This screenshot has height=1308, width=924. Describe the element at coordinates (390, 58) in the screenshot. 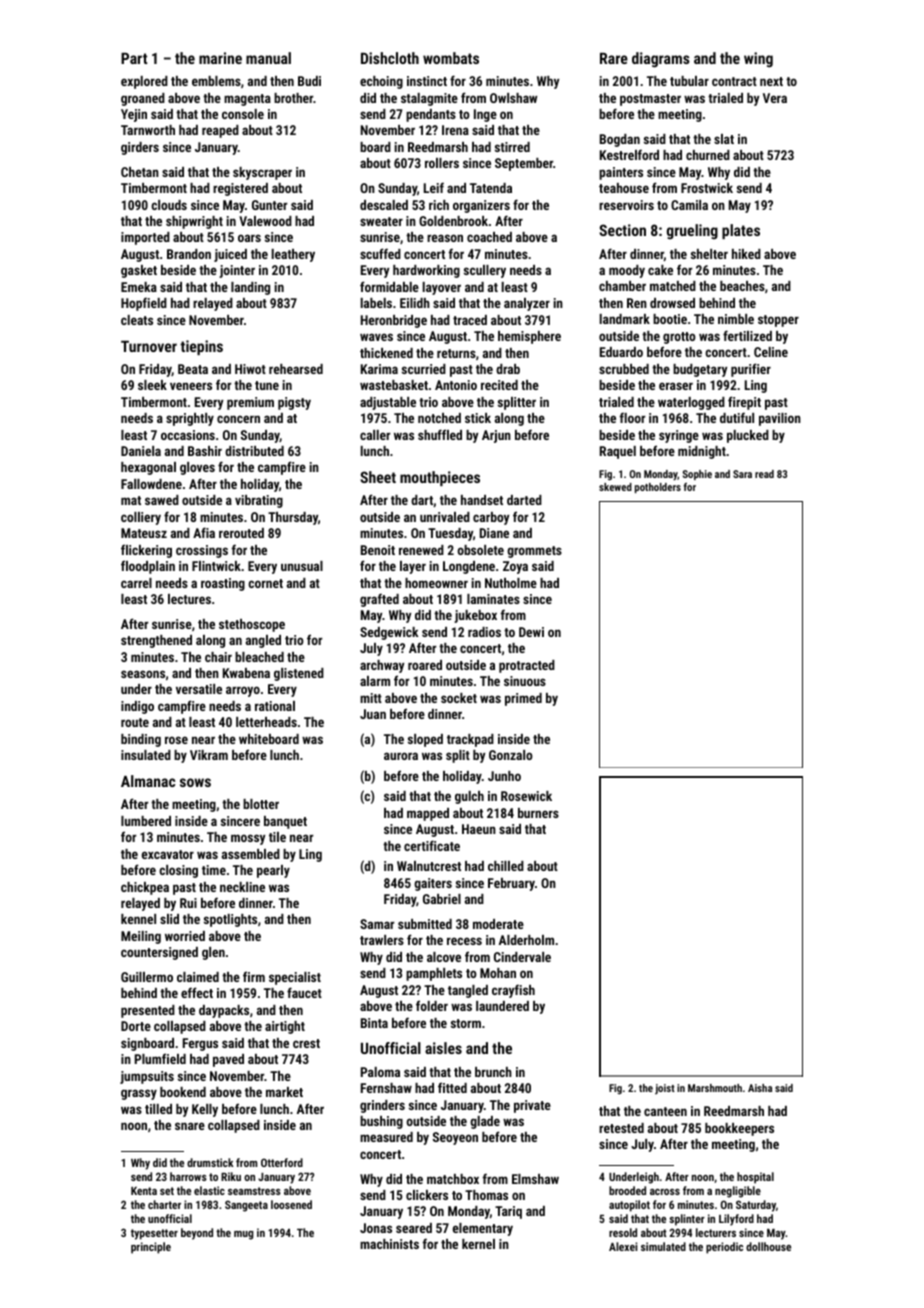

I see `Dishcloth` at that location.
